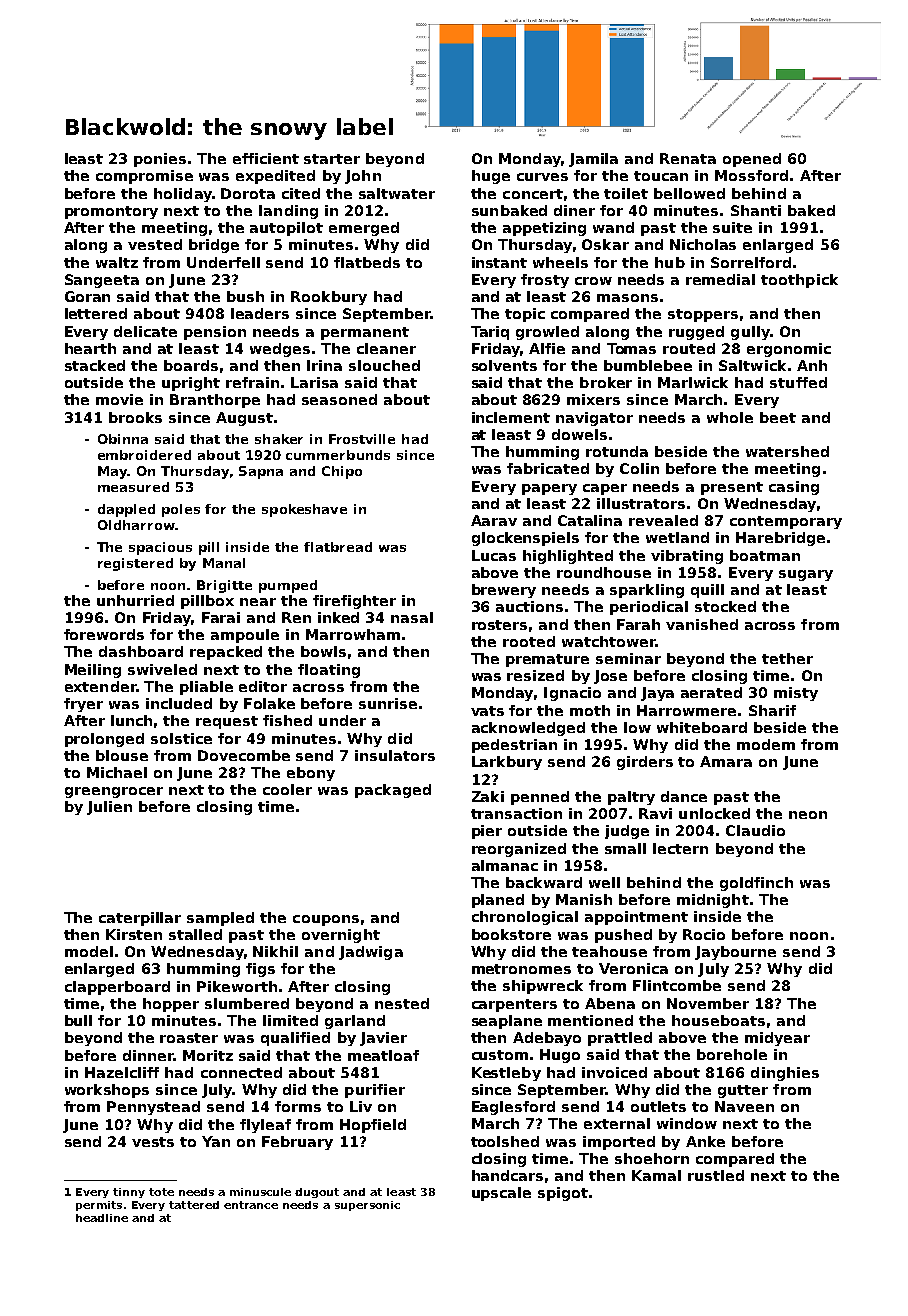 The width and height of the screenshot is (908, 1316). What do you see at coordinates (677, 985) in the screenshot?
I see `Flintcombe` at bounding box center [677, 985].
